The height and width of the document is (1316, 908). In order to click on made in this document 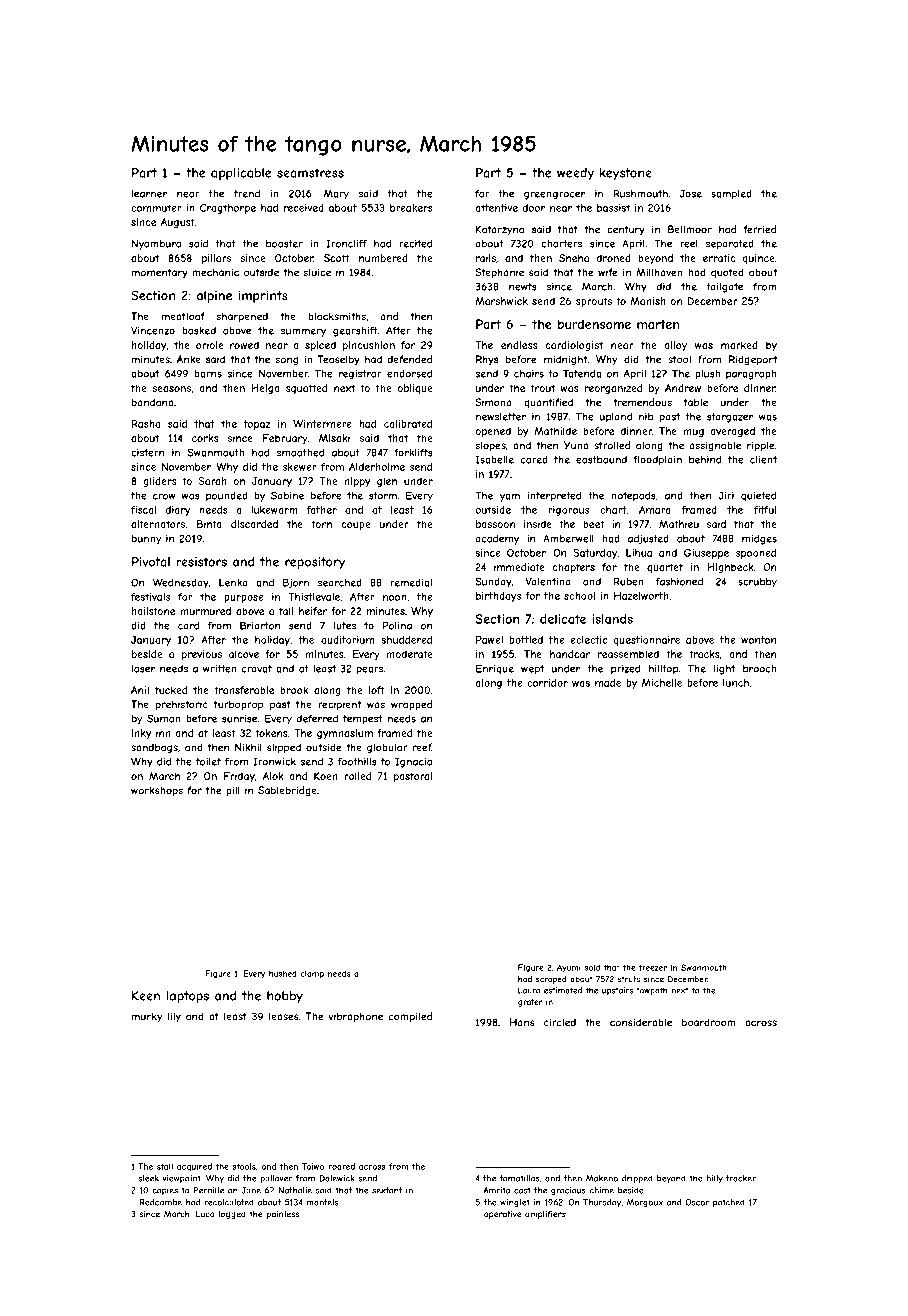, I will do `click(608, 683)`.
